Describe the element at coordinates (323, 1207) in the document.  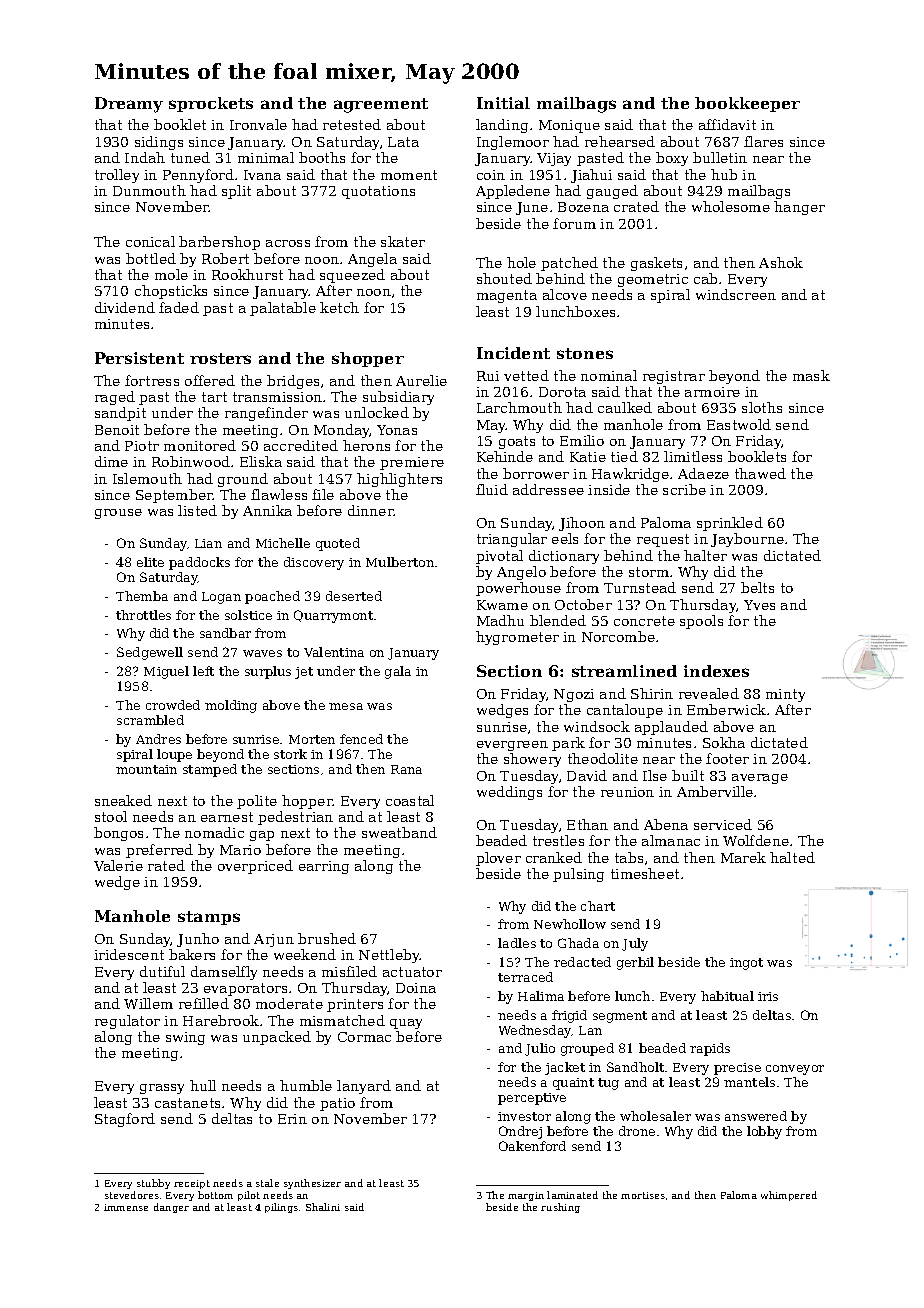
I see `Shalini` at that location.
